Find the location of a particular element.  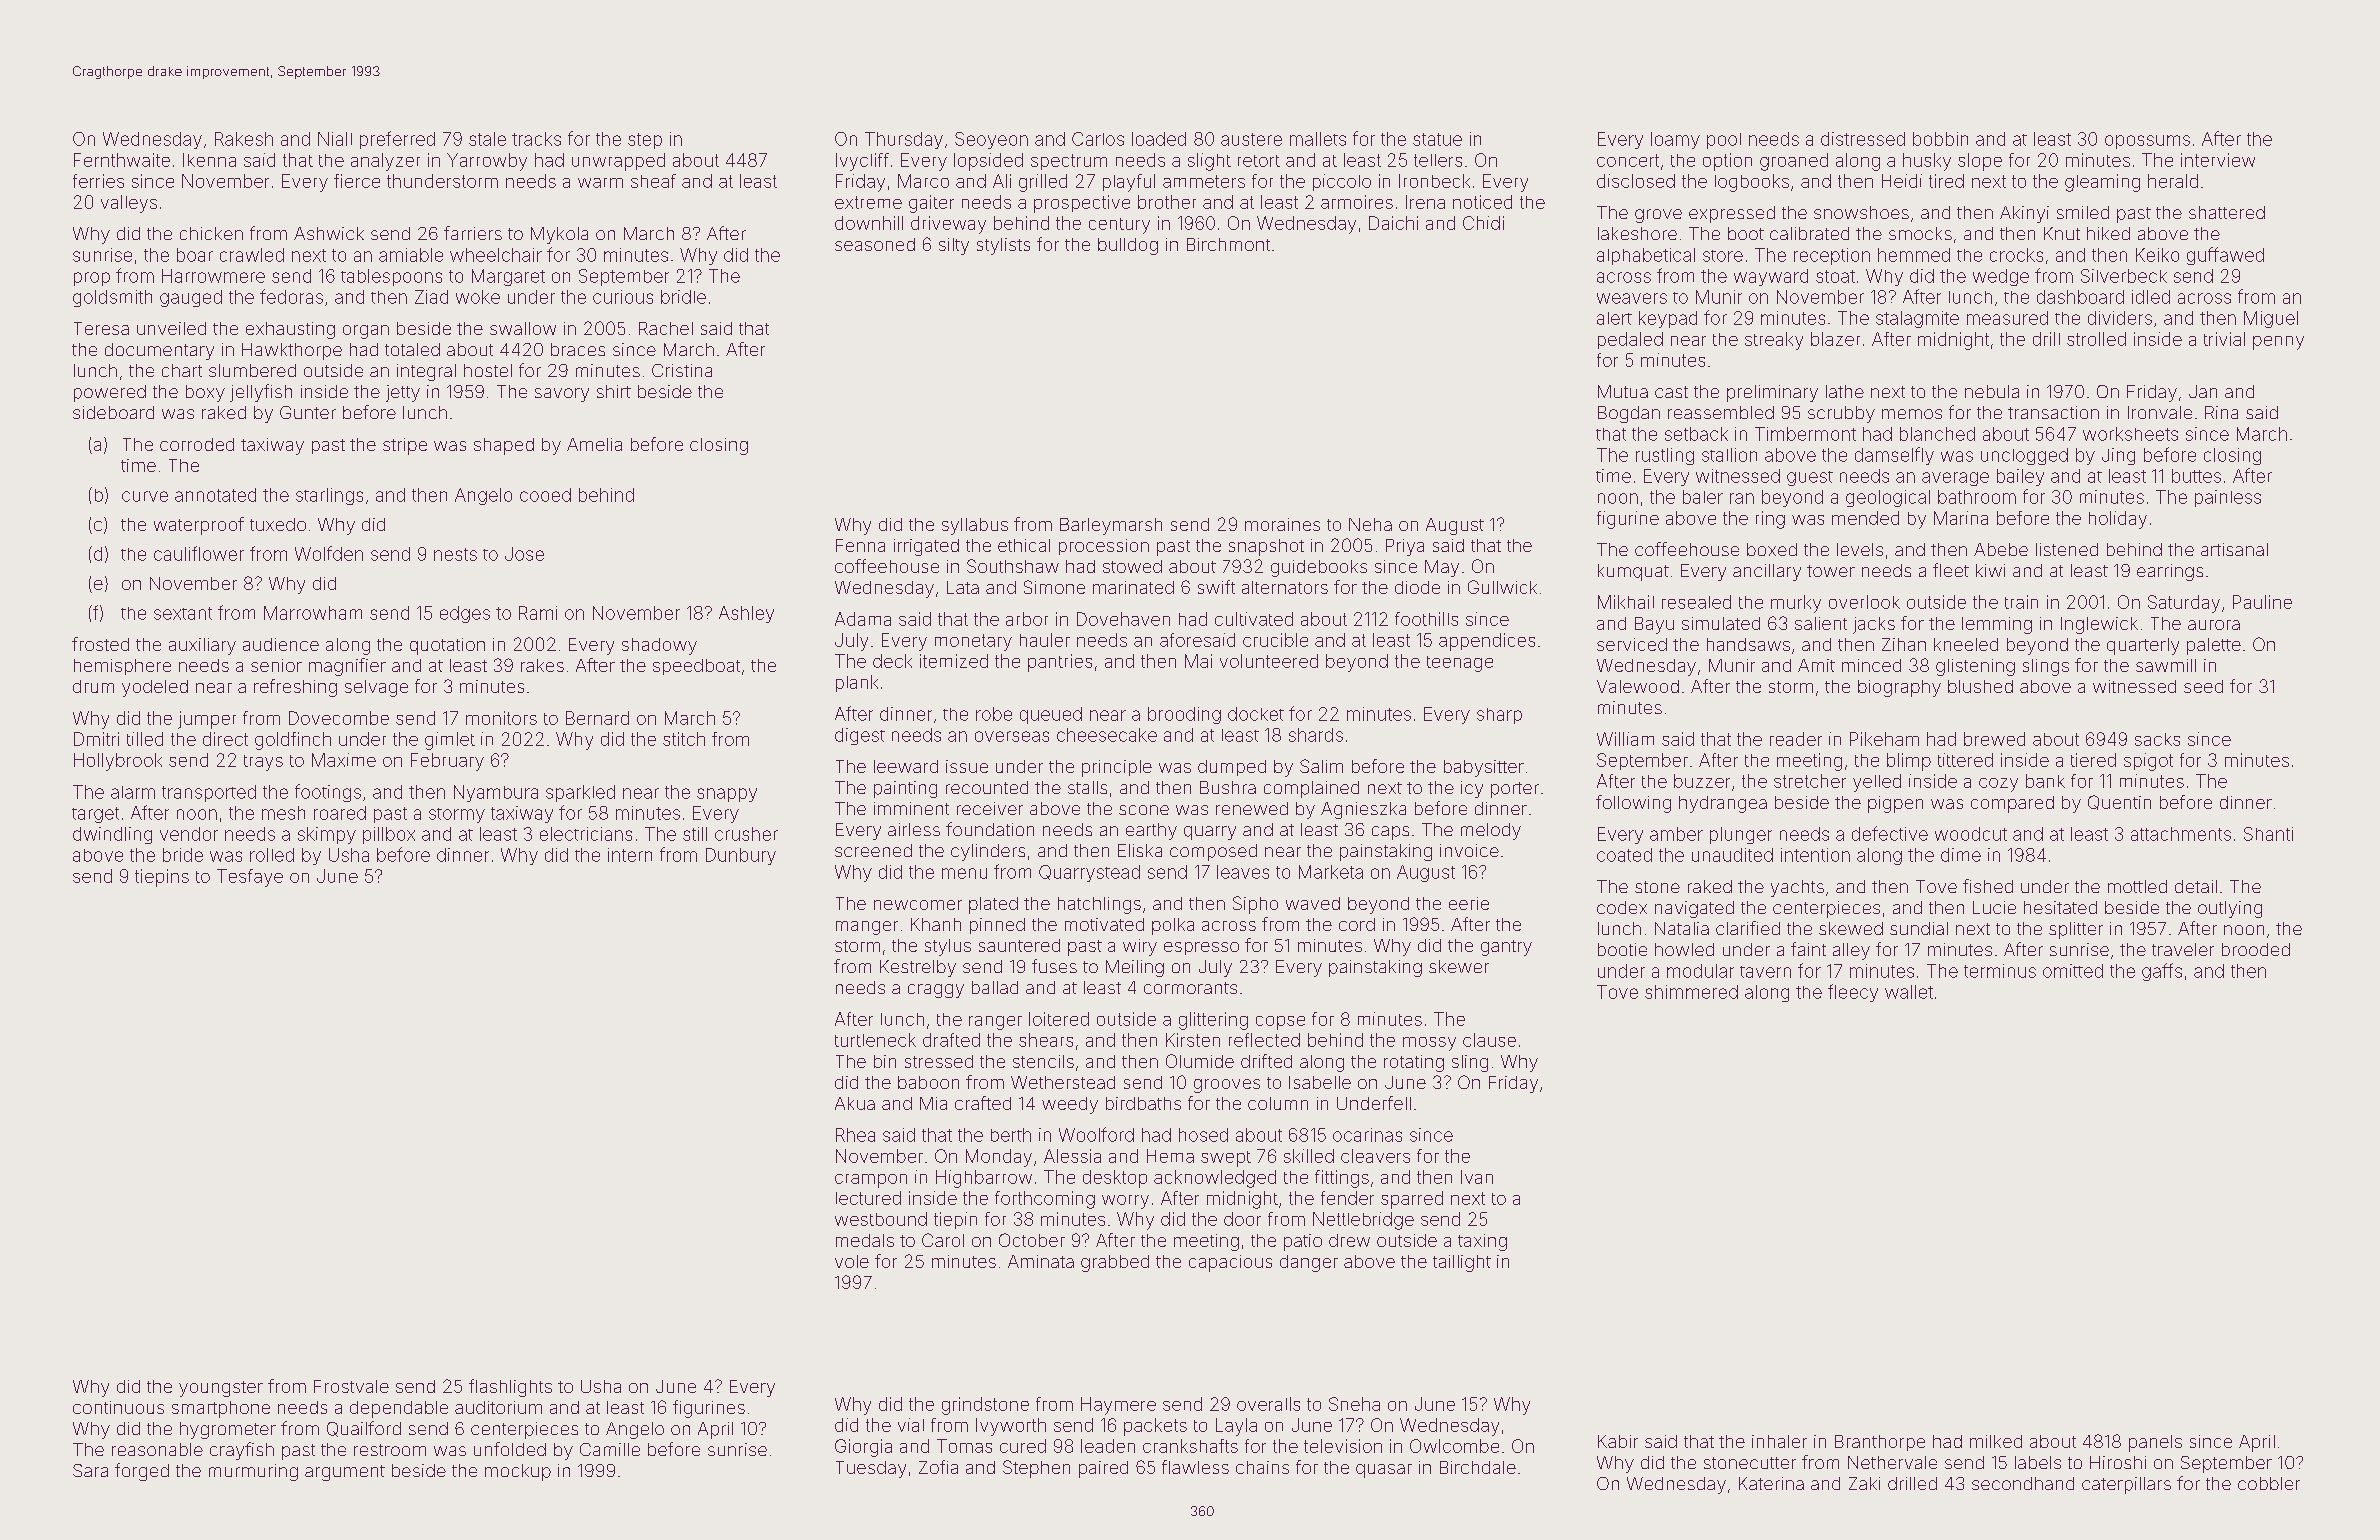

hatchlings is located at coordinates (1099, 905).
